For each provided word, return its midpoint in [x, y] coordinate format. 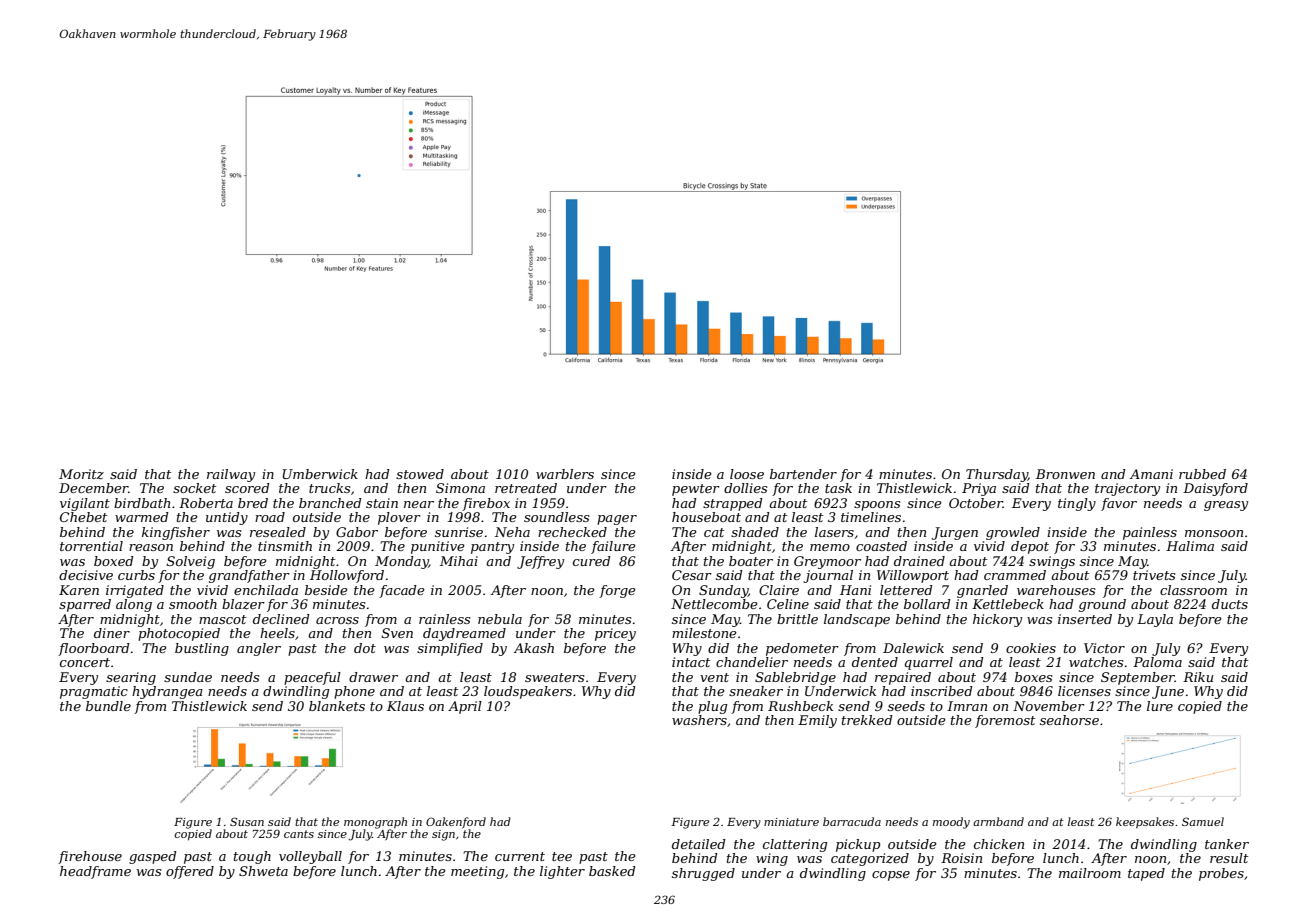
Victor [1104, 648]
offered [190, 872]
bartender [803, 474]
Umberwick [320, 474]
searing [131, 678]
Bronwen [1065, 474]
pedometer [802, 649]
